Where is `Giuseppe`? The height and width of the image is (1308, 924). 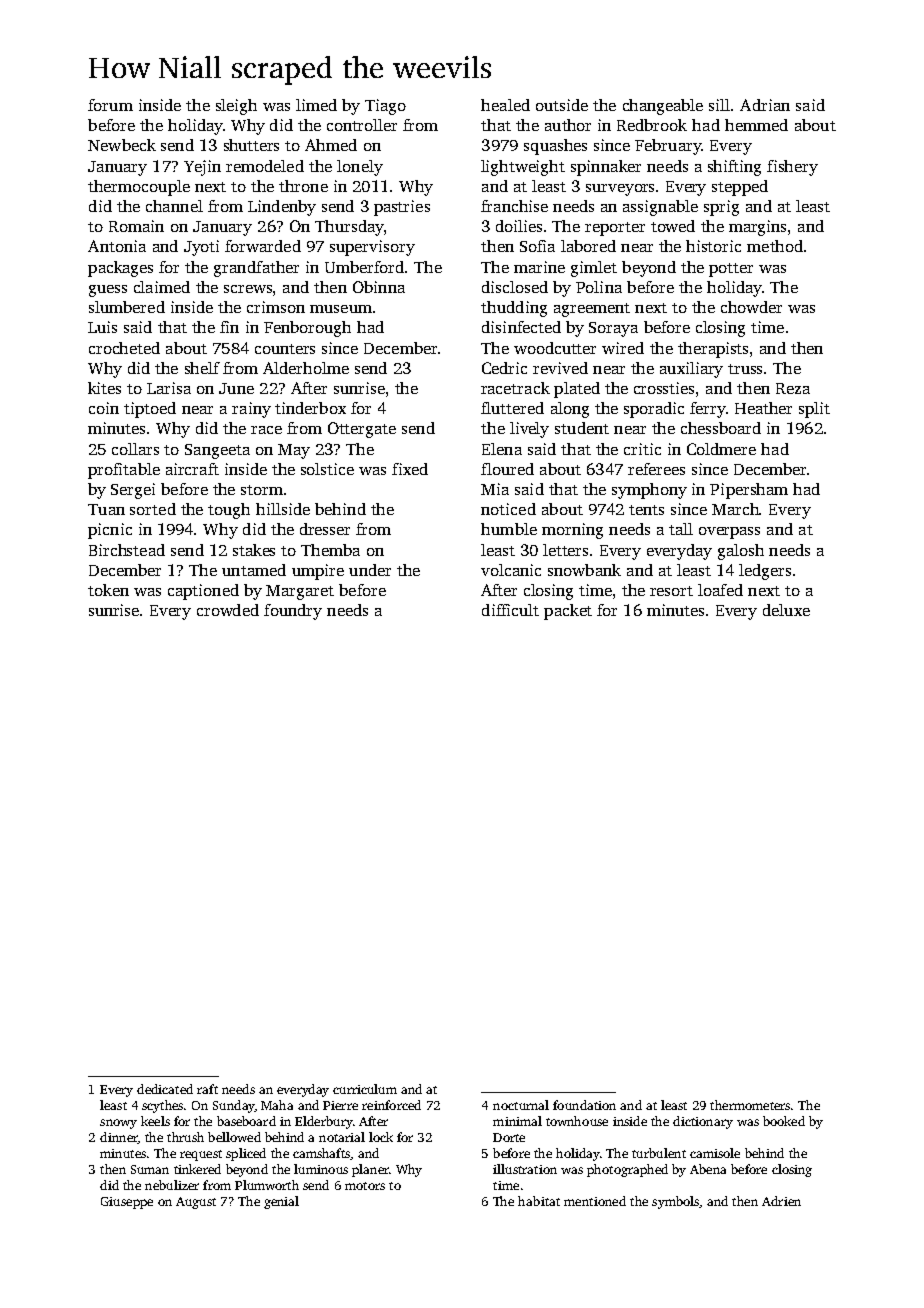 Giuseppe is located at coordinates (127, 1203).
